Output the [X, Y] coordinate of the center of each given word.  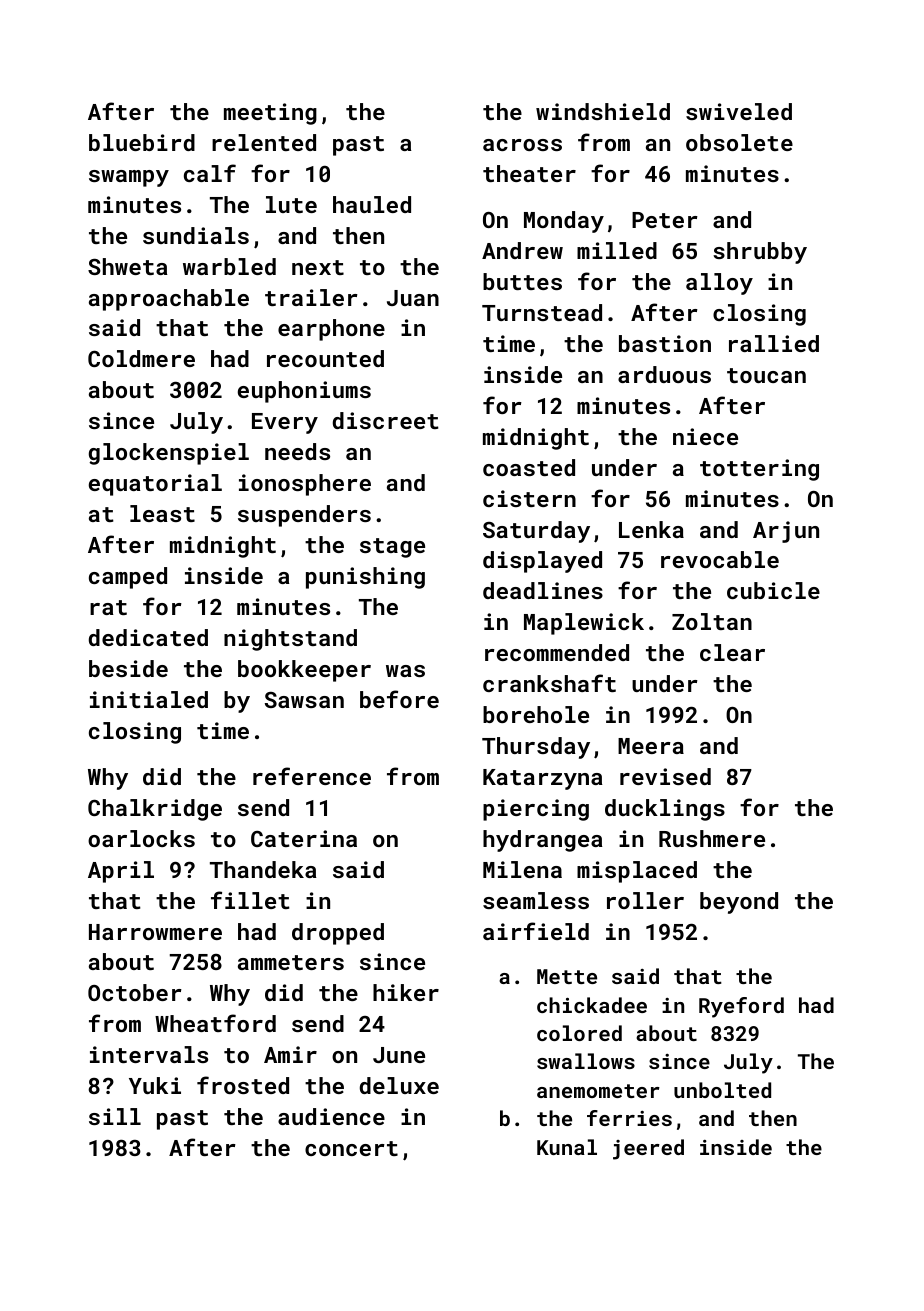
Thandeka [263, 869]
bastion [665, 343]
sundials [196, 235]
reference [312, 776]
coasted [529, 467]
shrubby [760, 253]
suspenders [304, 516]
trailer [311, 297]
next [318, 267]
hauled [372, 204]
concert [351, 1148]
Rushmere [712, 838]
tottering [759, 470]
